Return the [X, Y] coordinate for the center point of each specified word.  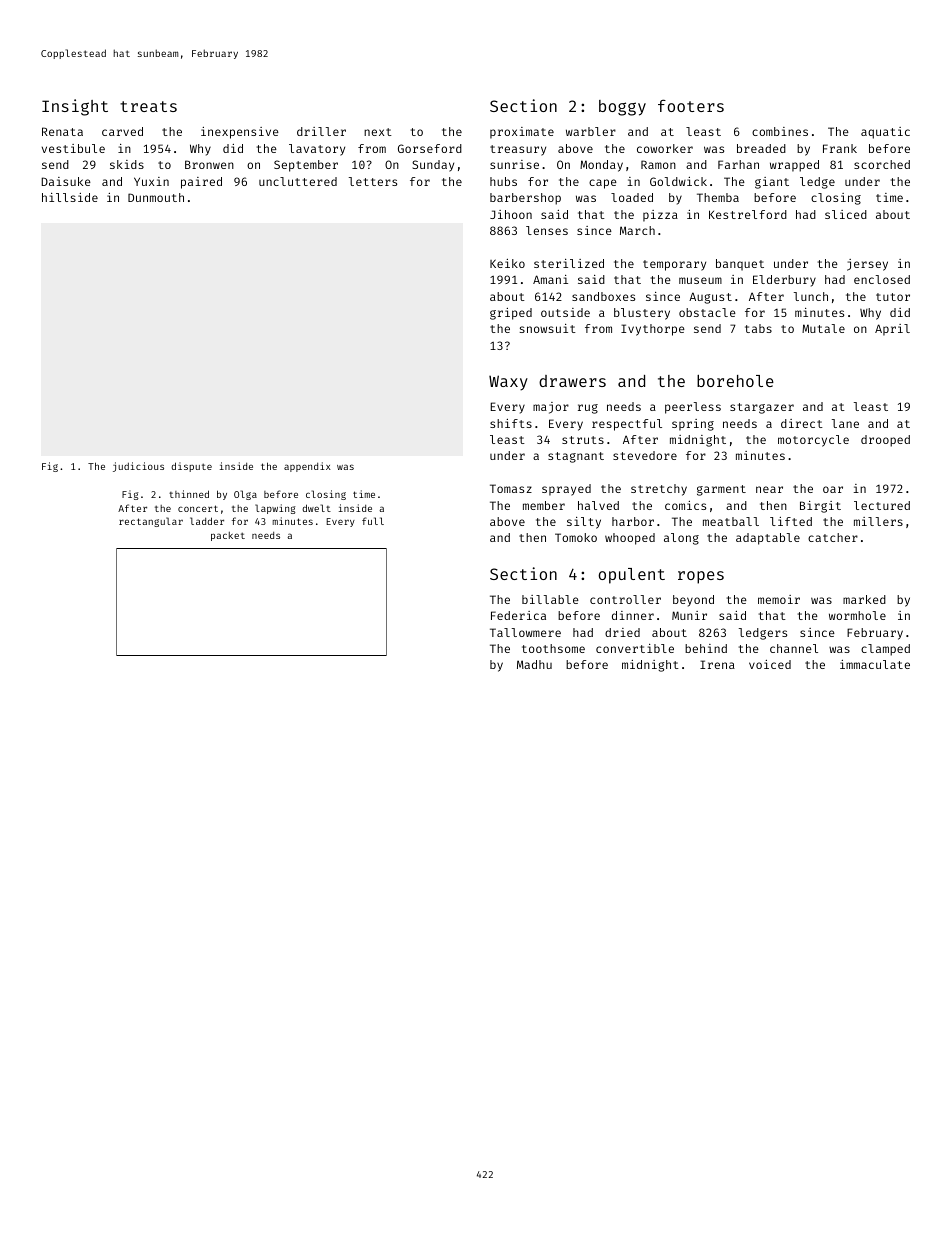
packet [228, 536]
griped [511, 314]
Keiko [507, 263]
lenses [547, 230]
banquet [740, 265]
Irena [717, 664]
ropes [701, 577]
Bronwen [209, 164]
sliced [846, 214]
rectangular [151, 522]
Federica [518, 615]
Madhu [534, 664]
